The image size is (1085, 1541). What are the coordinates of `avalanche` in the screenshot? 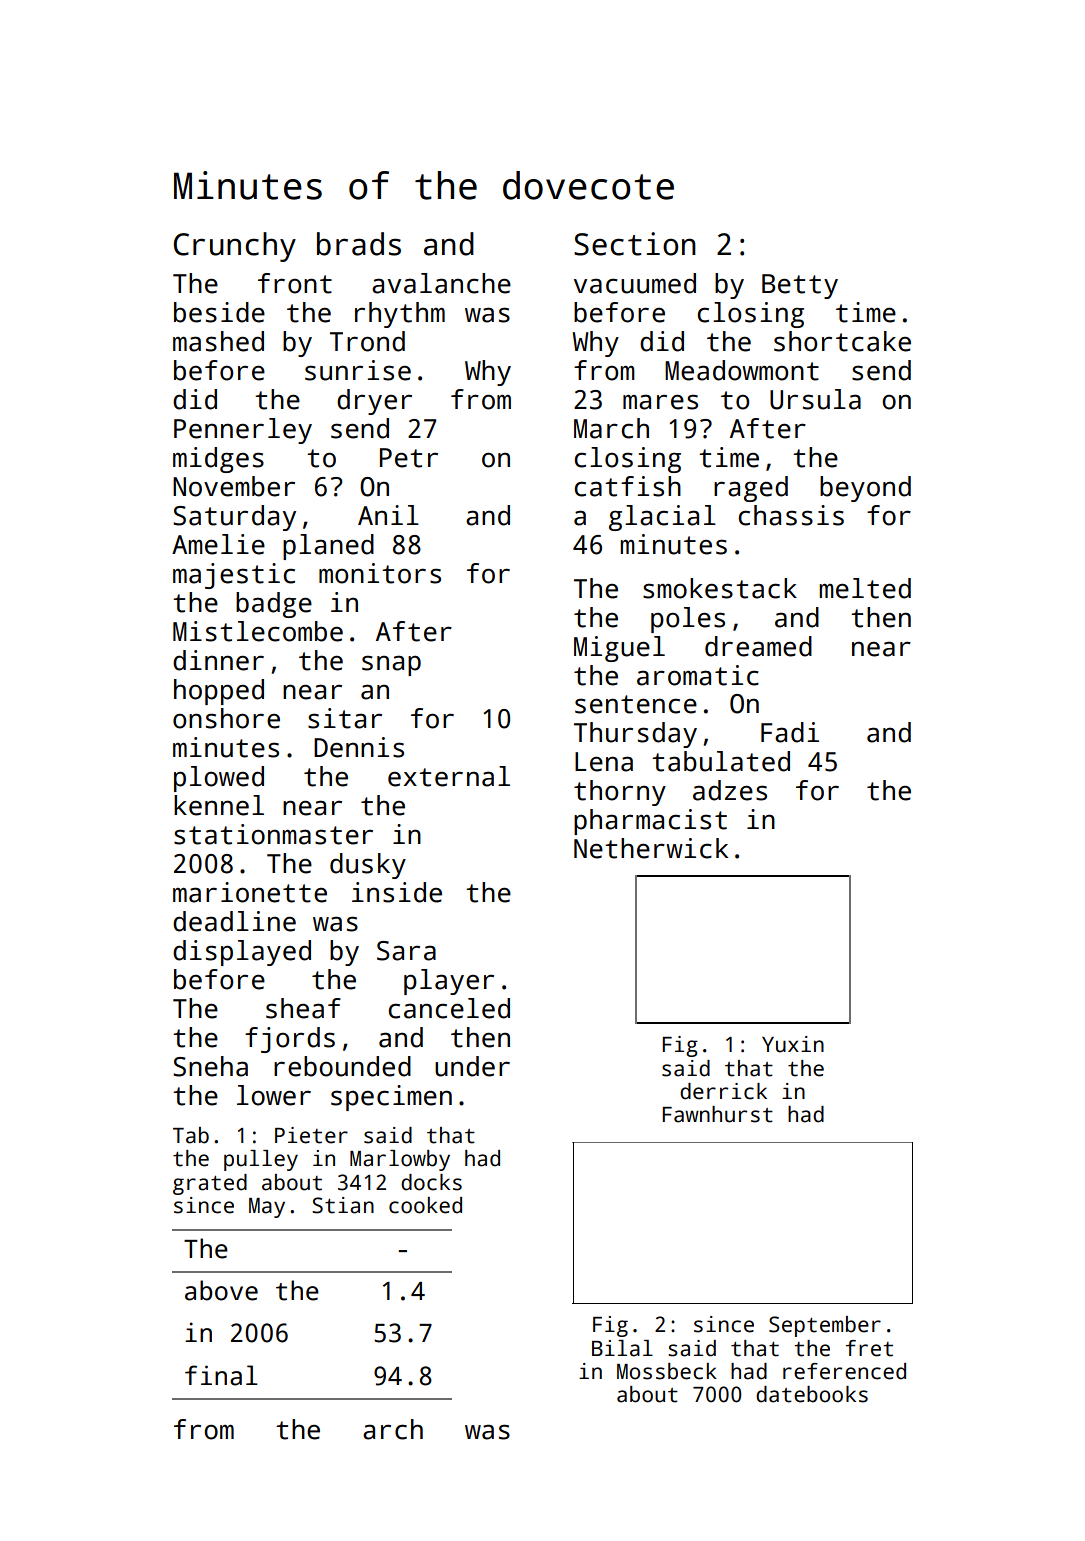 It's located at (441, 283).
